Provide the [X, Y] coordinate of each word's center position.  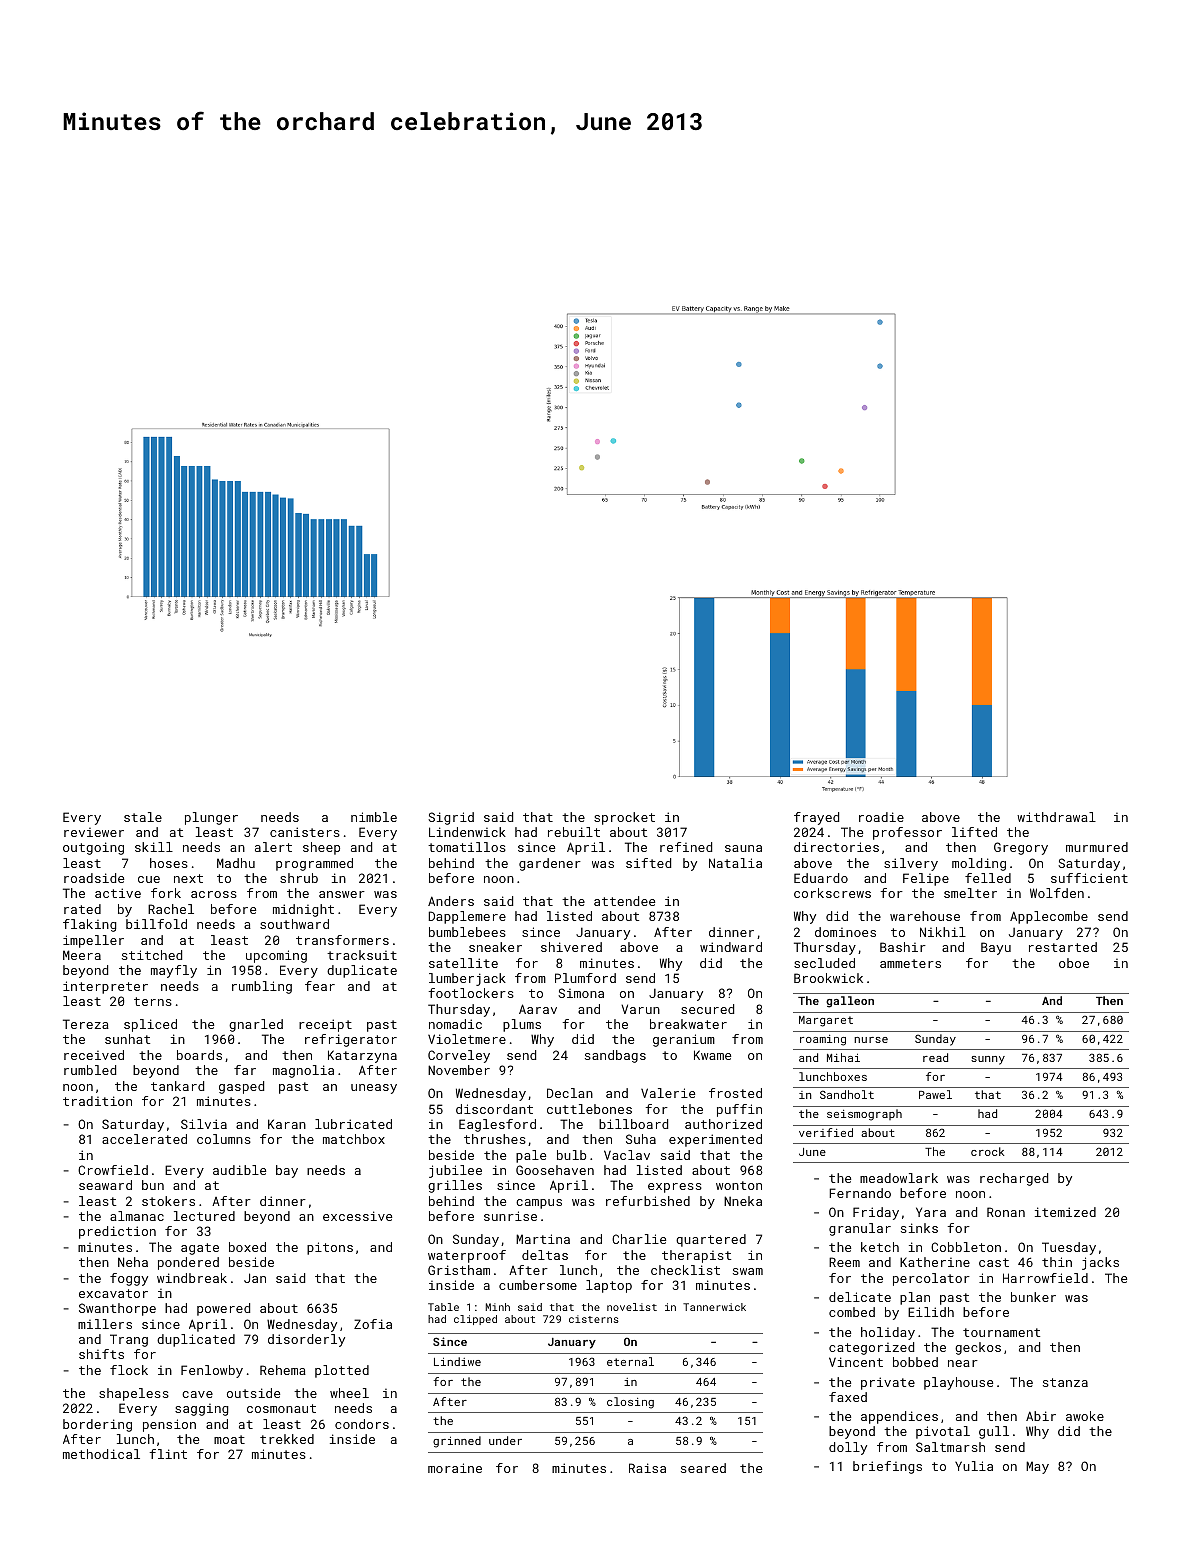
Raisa [647, 1468]
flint [168, 1454]
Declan [570, 1093]
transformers [342, 940]
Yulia [974, 1466]
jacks [1100, 1263]
